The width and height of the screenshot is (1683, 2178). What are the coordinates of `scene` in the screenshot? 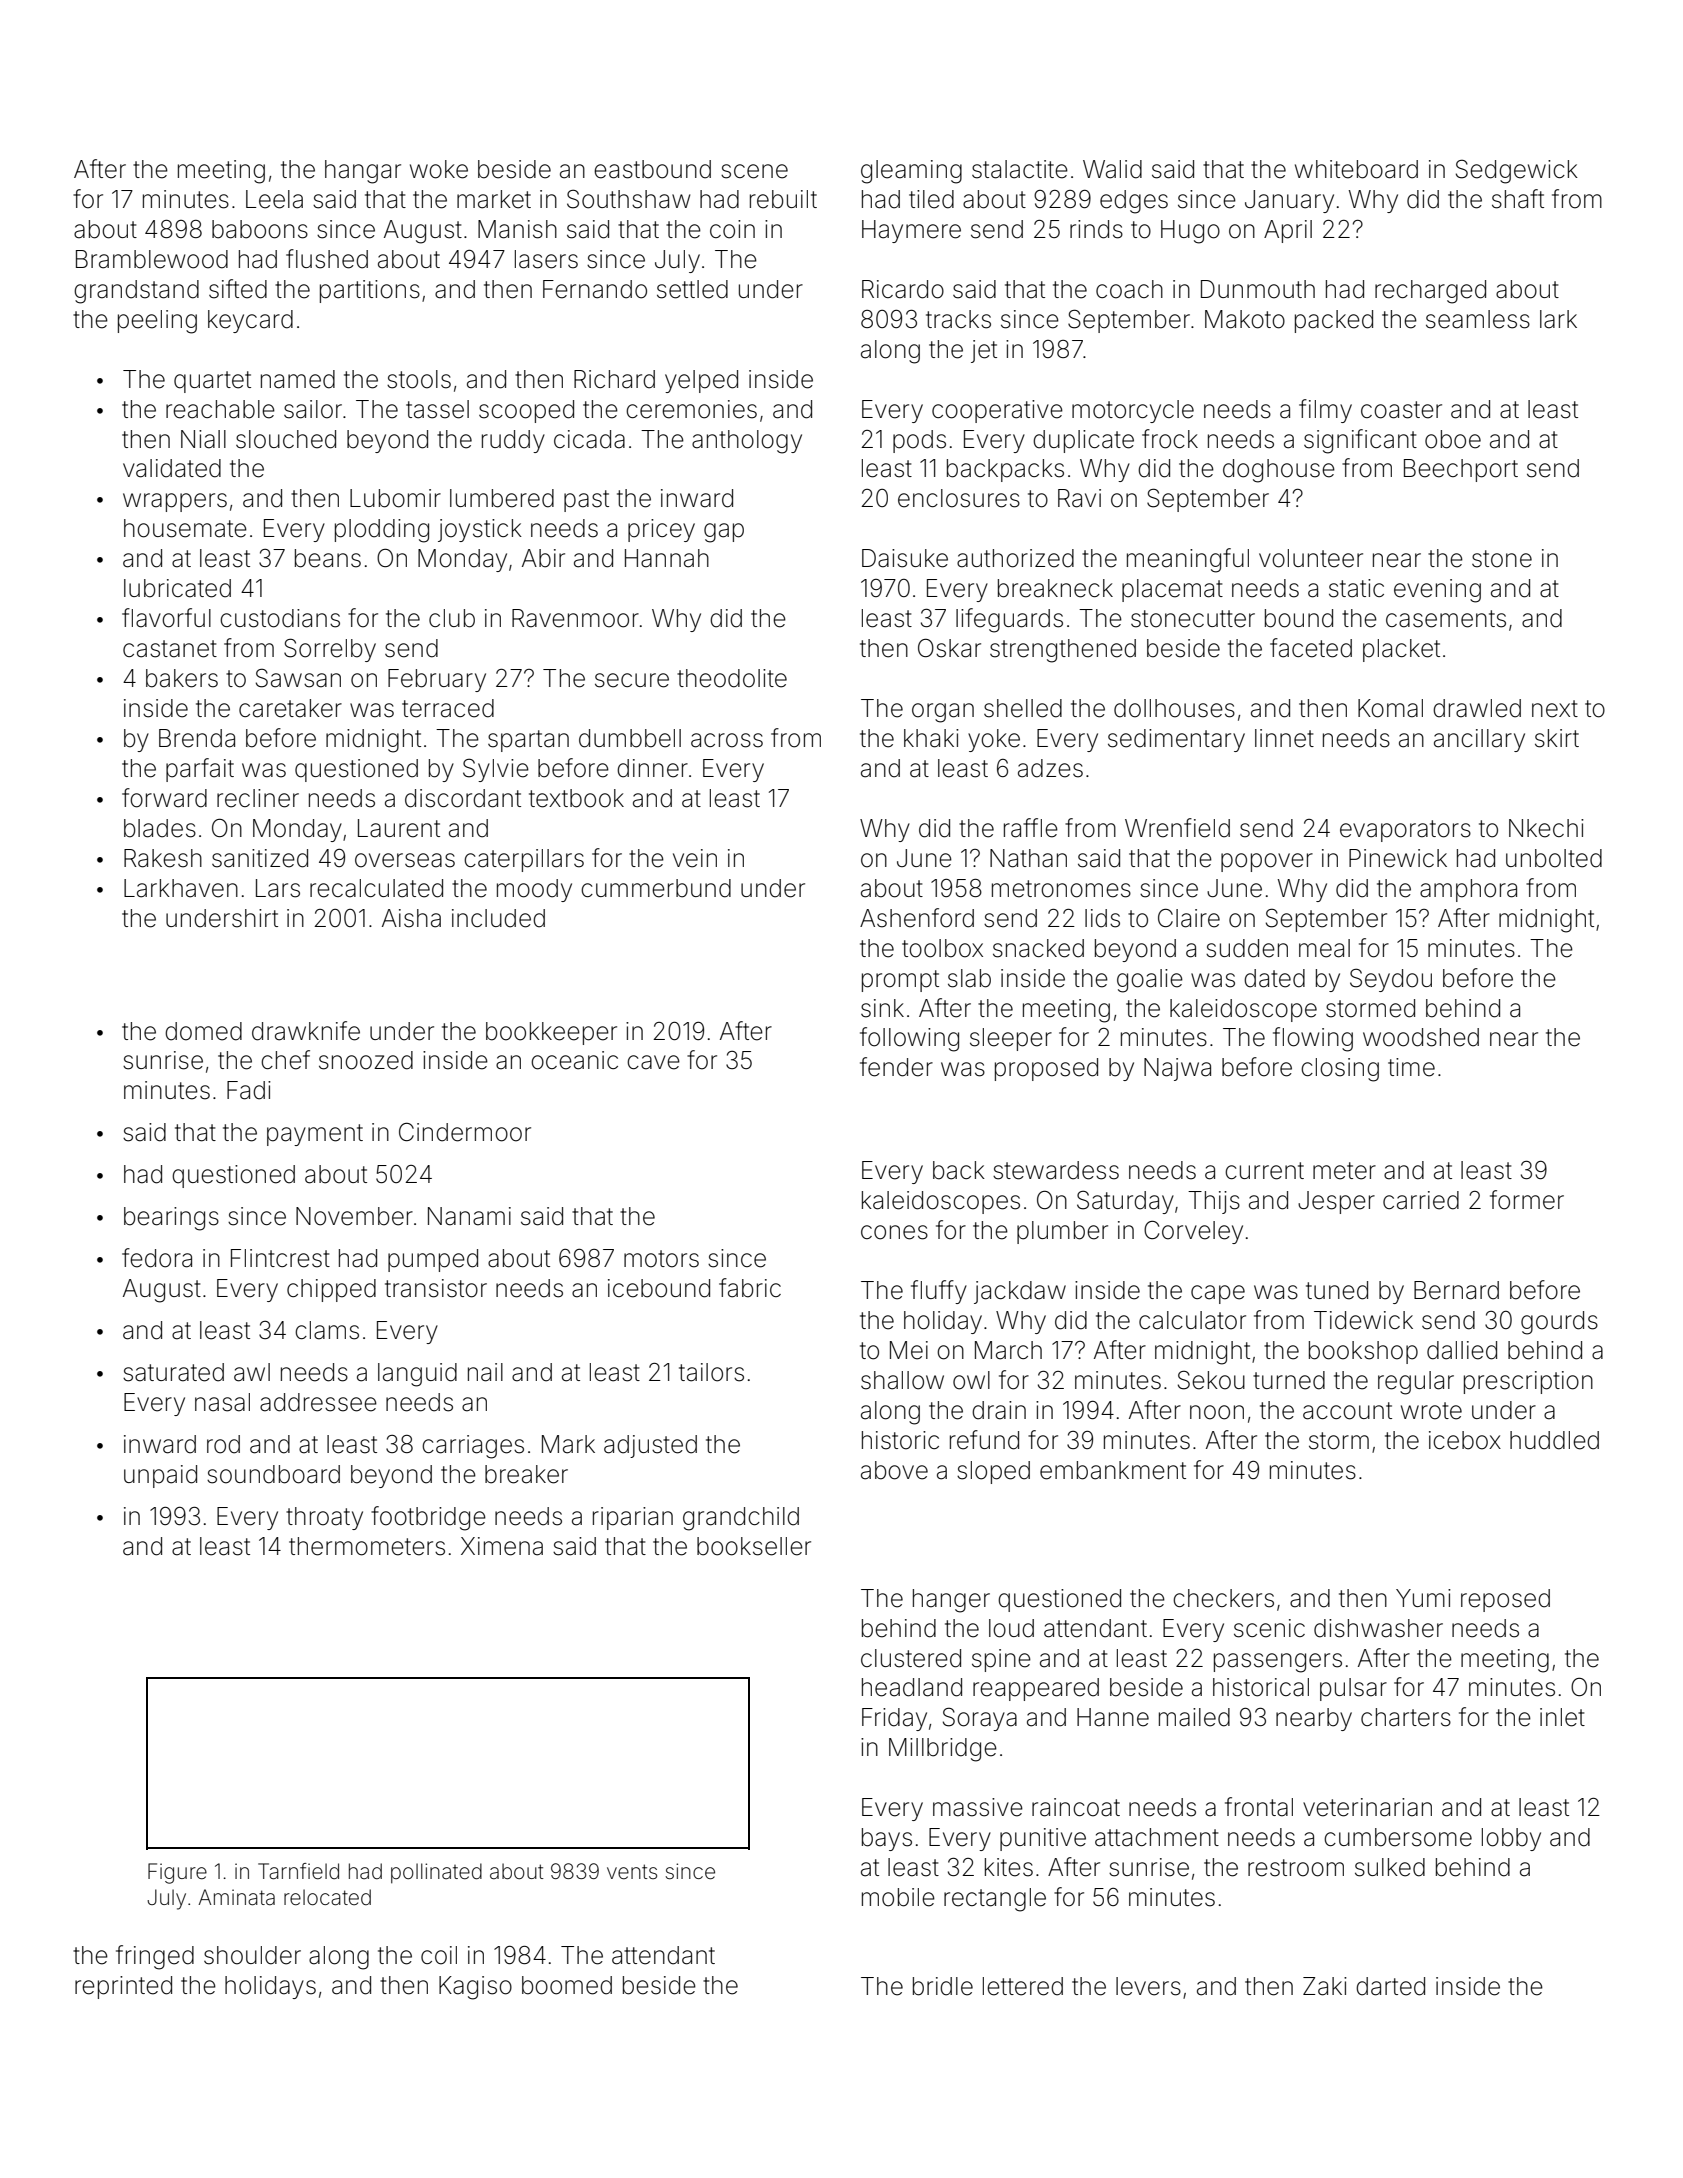 It's located at (754, 171).
